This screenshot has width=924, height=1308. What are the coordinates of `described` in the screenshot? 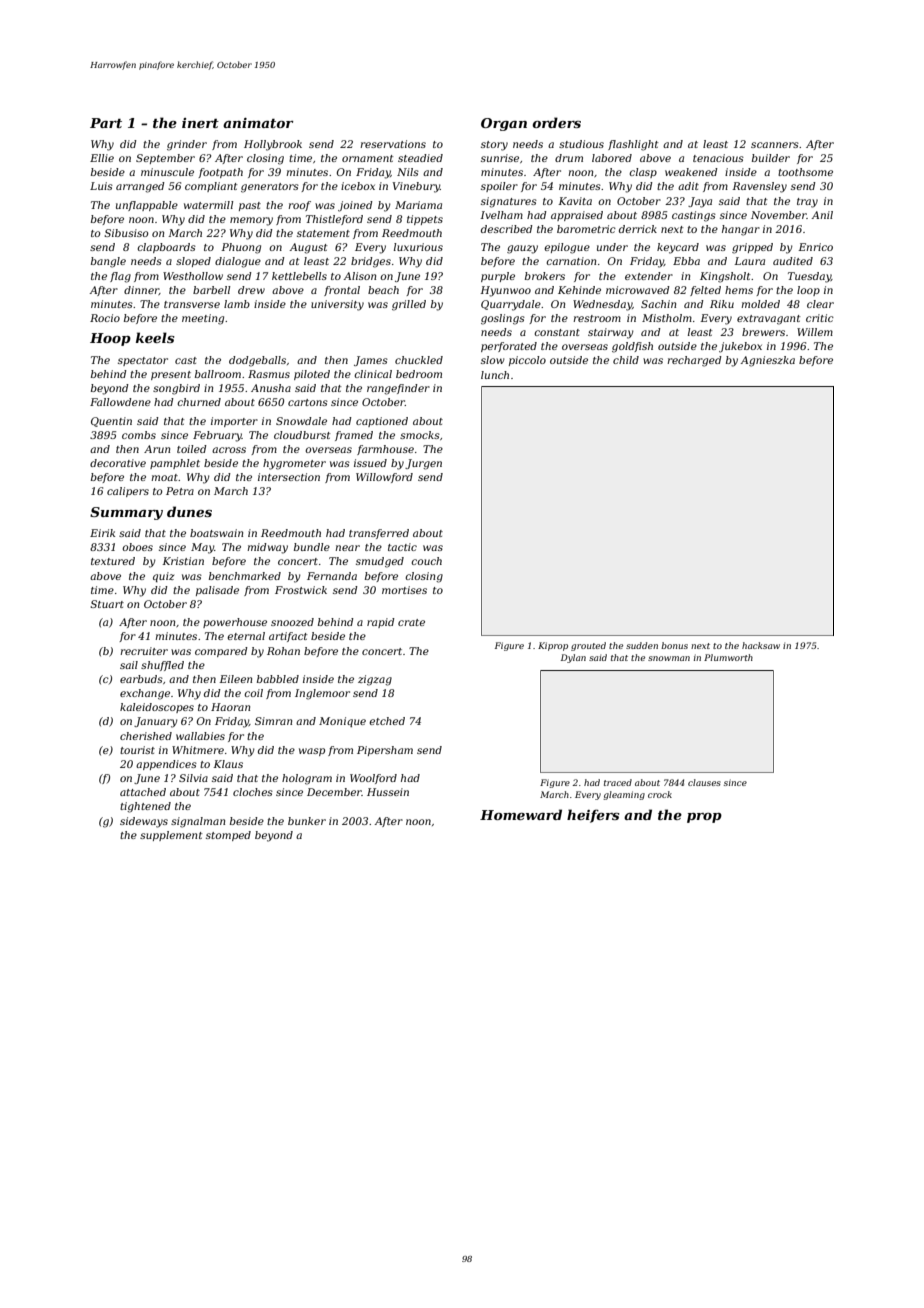 It's located at (507, 229).
